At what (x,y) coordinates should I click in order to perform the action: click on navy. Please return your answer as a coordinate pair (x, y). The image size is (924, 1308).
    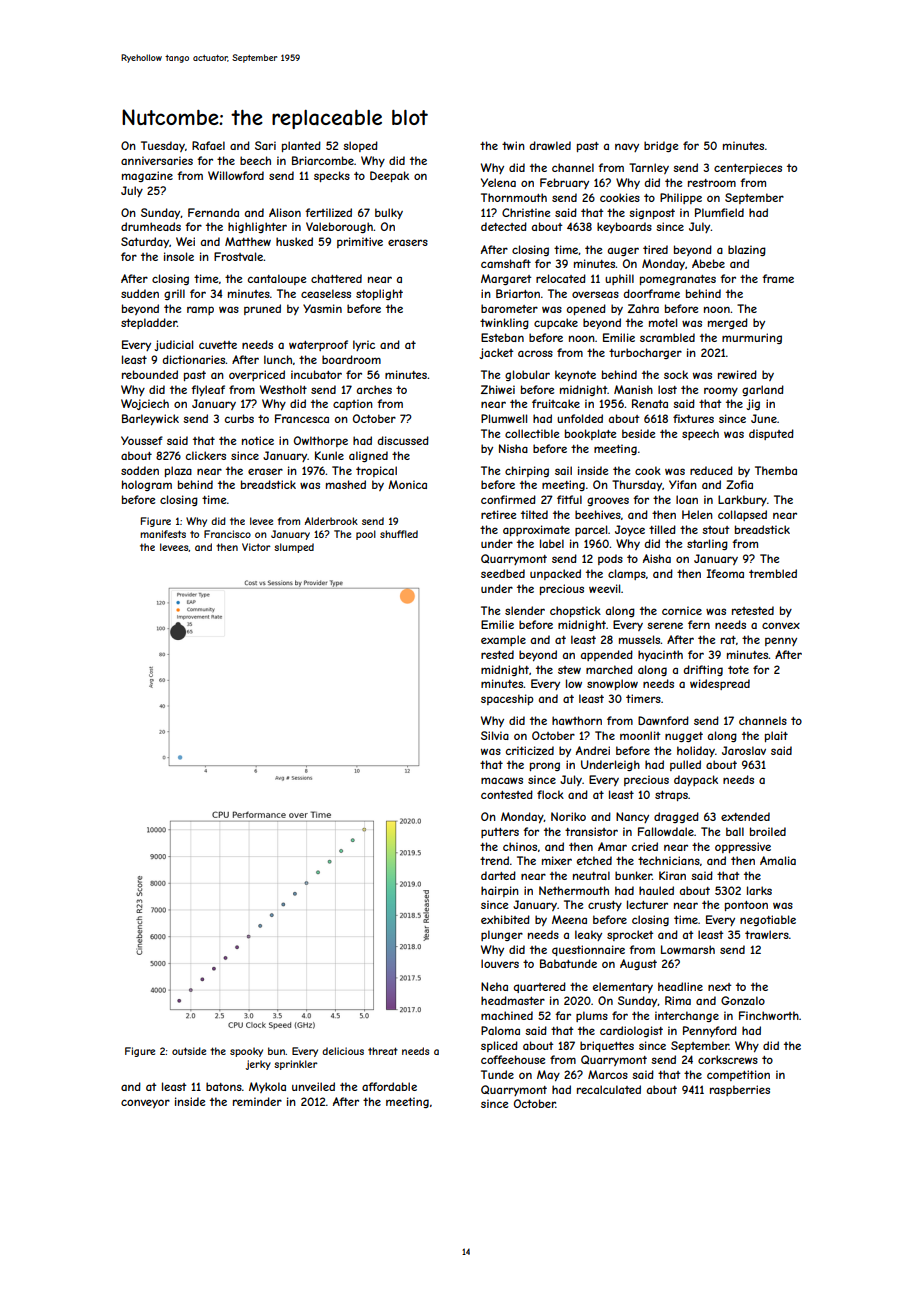
    Looking at the image, I should click on (627, 147).
